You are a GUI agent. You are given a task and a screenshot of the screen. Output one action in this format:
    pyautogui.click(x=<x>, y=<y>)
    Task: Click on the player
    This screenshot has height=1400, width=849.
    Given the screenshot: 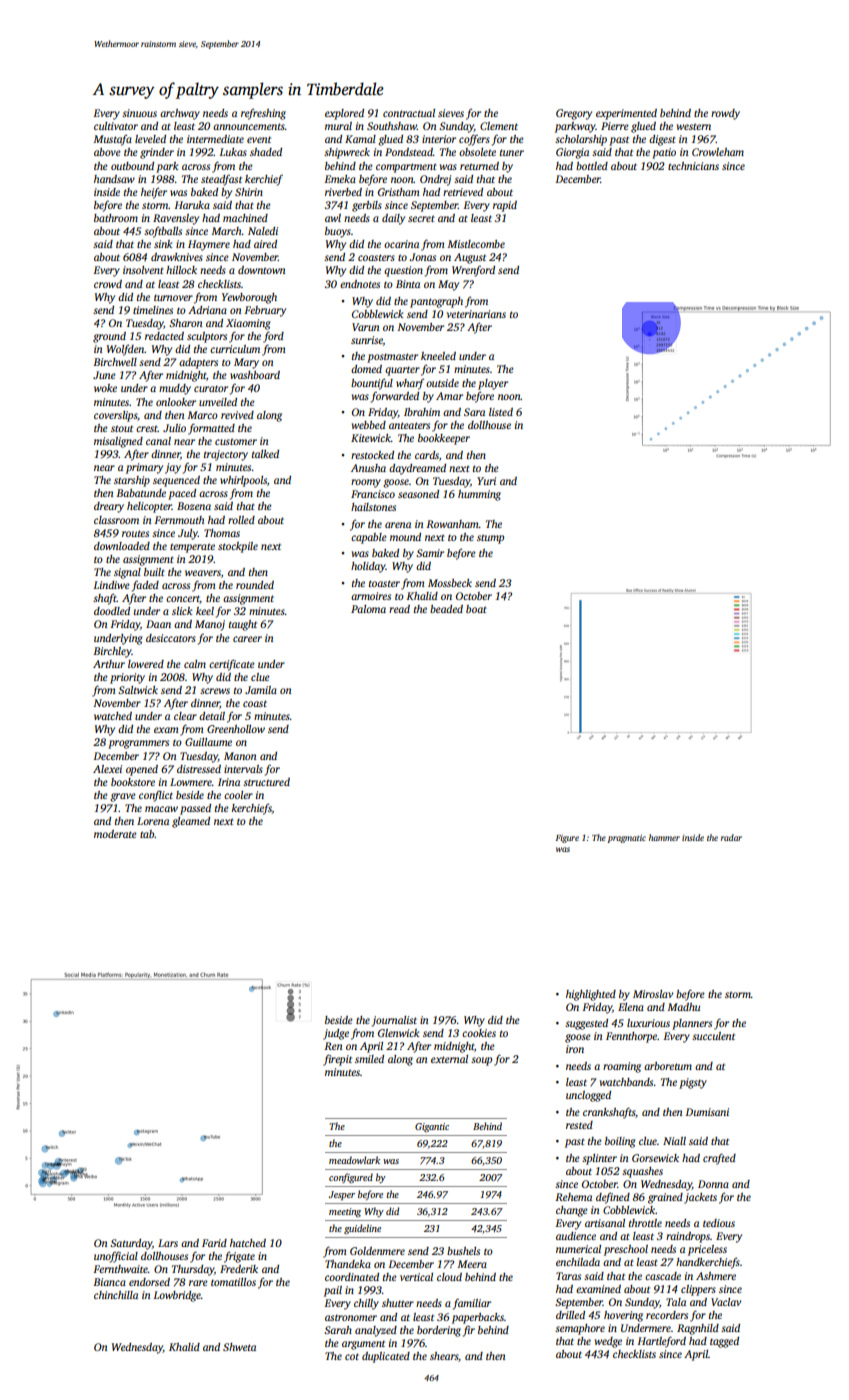 What is the action you would take?
    pyautogui.click(x=493, y=384)
